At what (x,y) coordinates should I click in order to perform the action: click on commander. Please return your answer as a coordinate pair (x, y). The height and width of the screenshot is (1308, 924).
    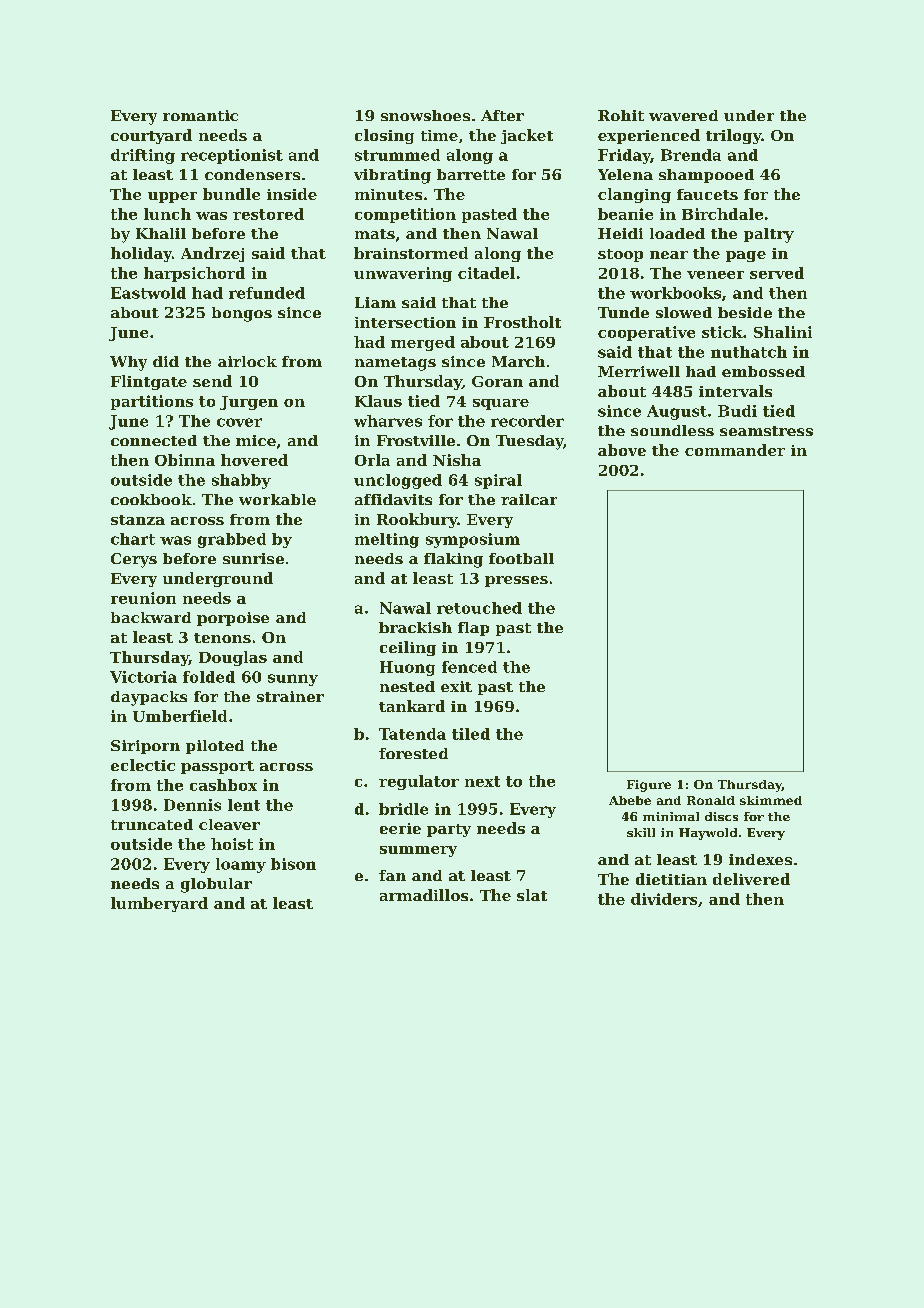
    Looking at the image, I should click on (735, 450).
